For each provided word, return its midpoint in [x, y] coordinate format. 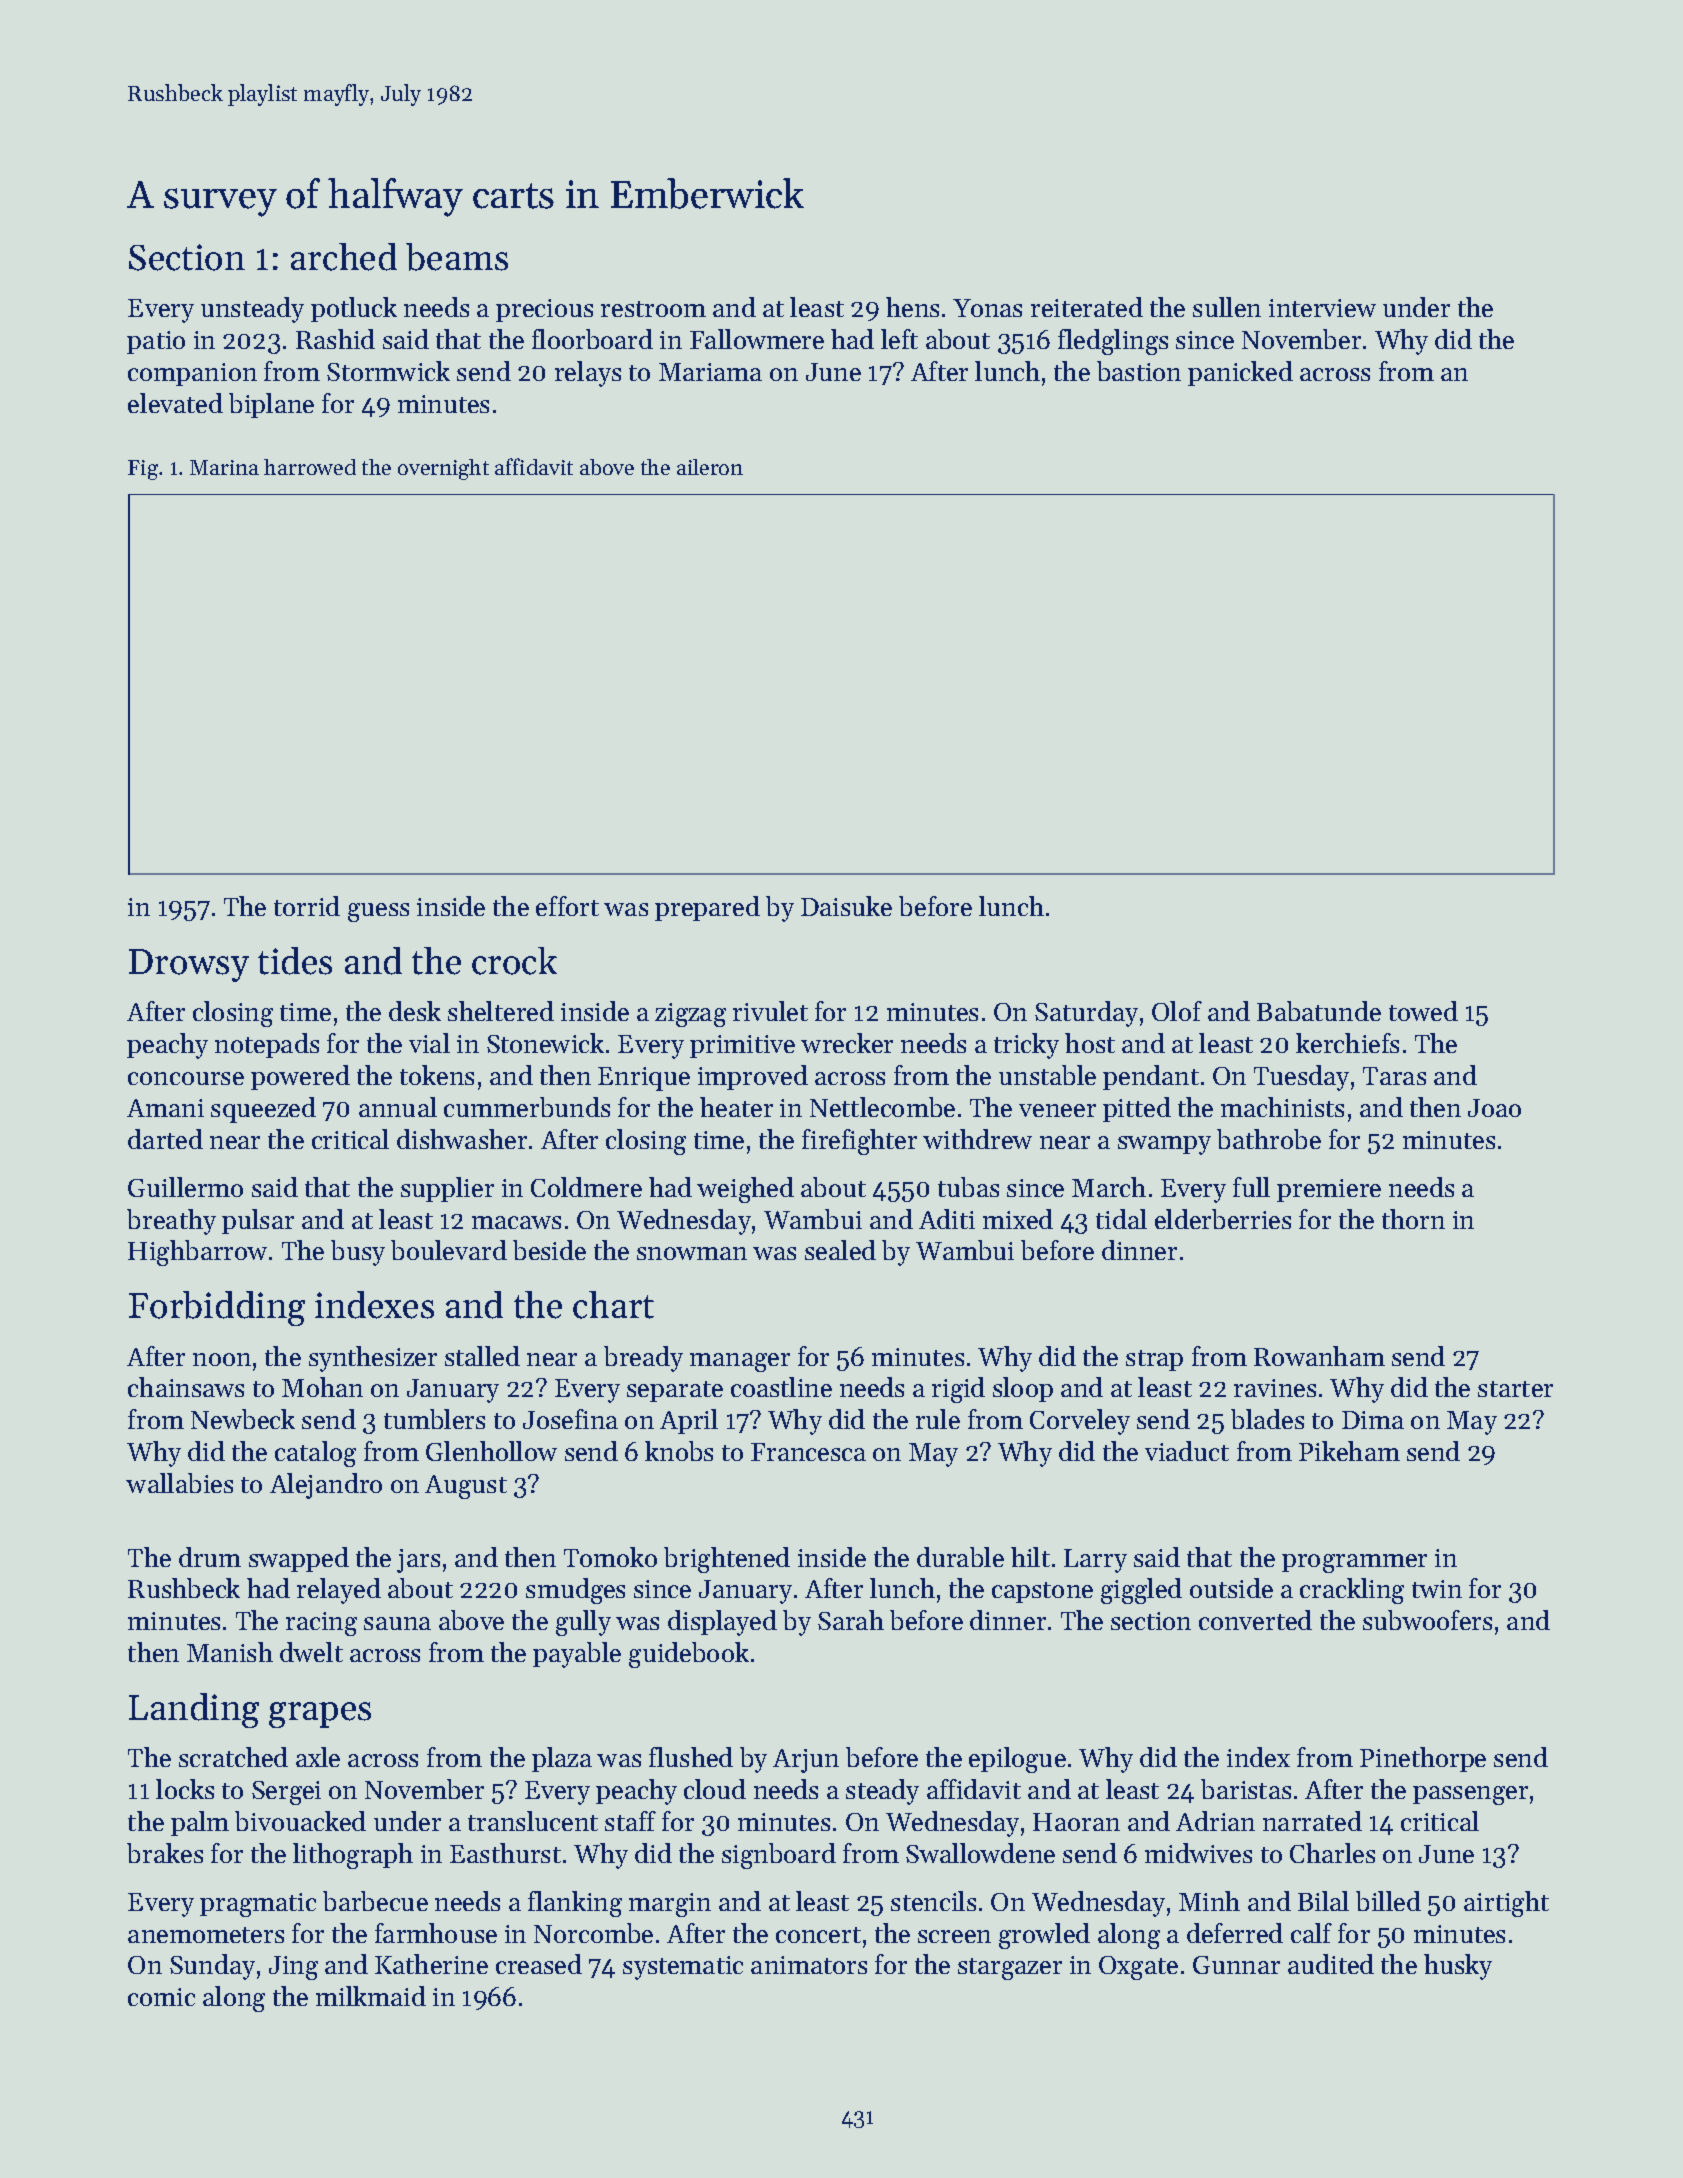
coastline [781, 1387]
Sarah [851, 1620]
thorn [1413, 1219]
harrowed [310, 467]
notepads [267, 1045]
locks [185, 1789]
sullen [1227, 307]
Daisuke [846, 906]
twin [1437, 1589]
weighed [745, 1190]
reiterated [1087, 307]
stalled [482, 1356]
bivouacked [300, 1821]
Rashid [335, 339]
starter [1515, 1389]
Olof [1177, 1011]
